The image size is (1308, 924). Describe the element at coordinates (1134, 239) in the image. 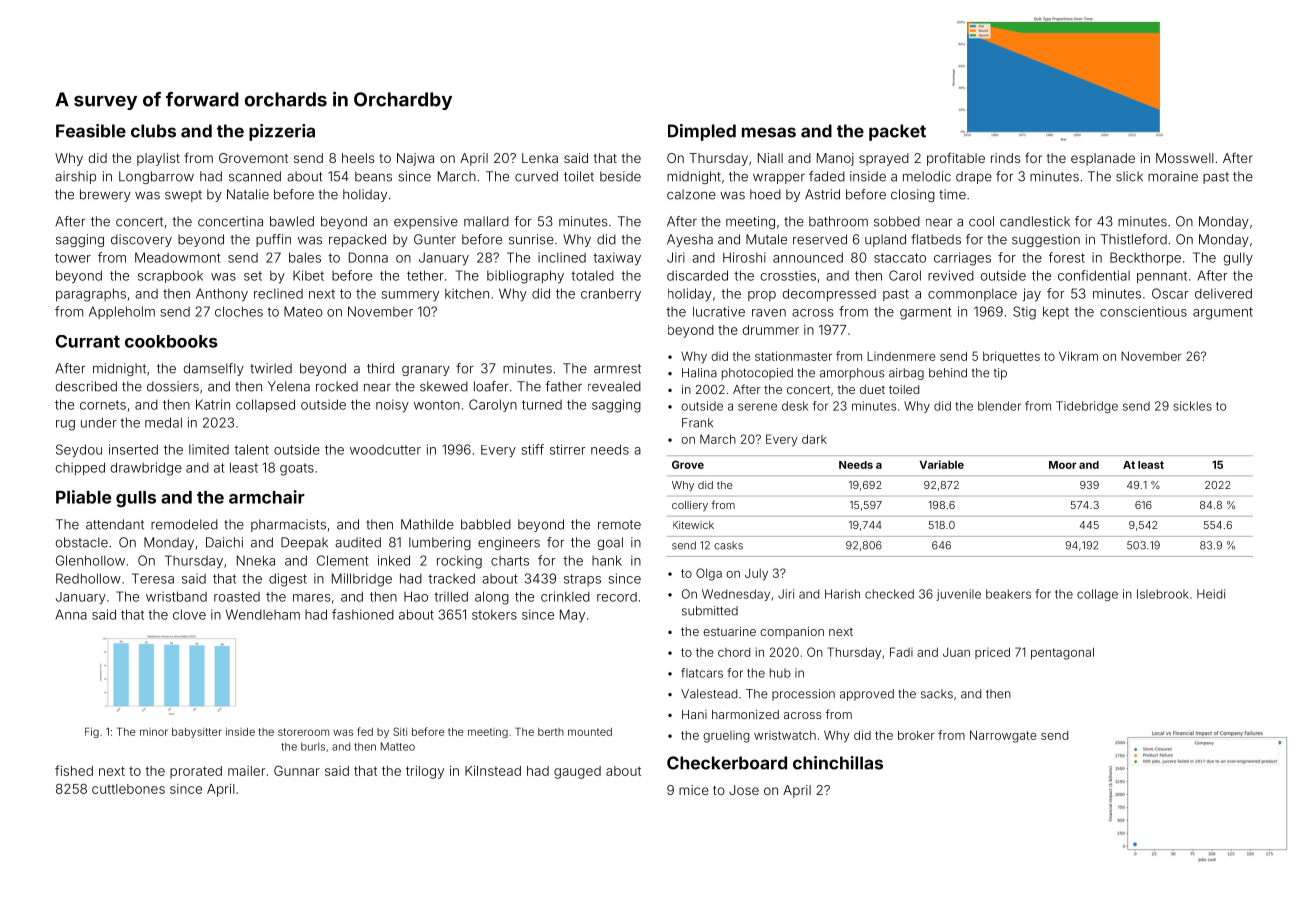

I see `Thistleford` at that location.
